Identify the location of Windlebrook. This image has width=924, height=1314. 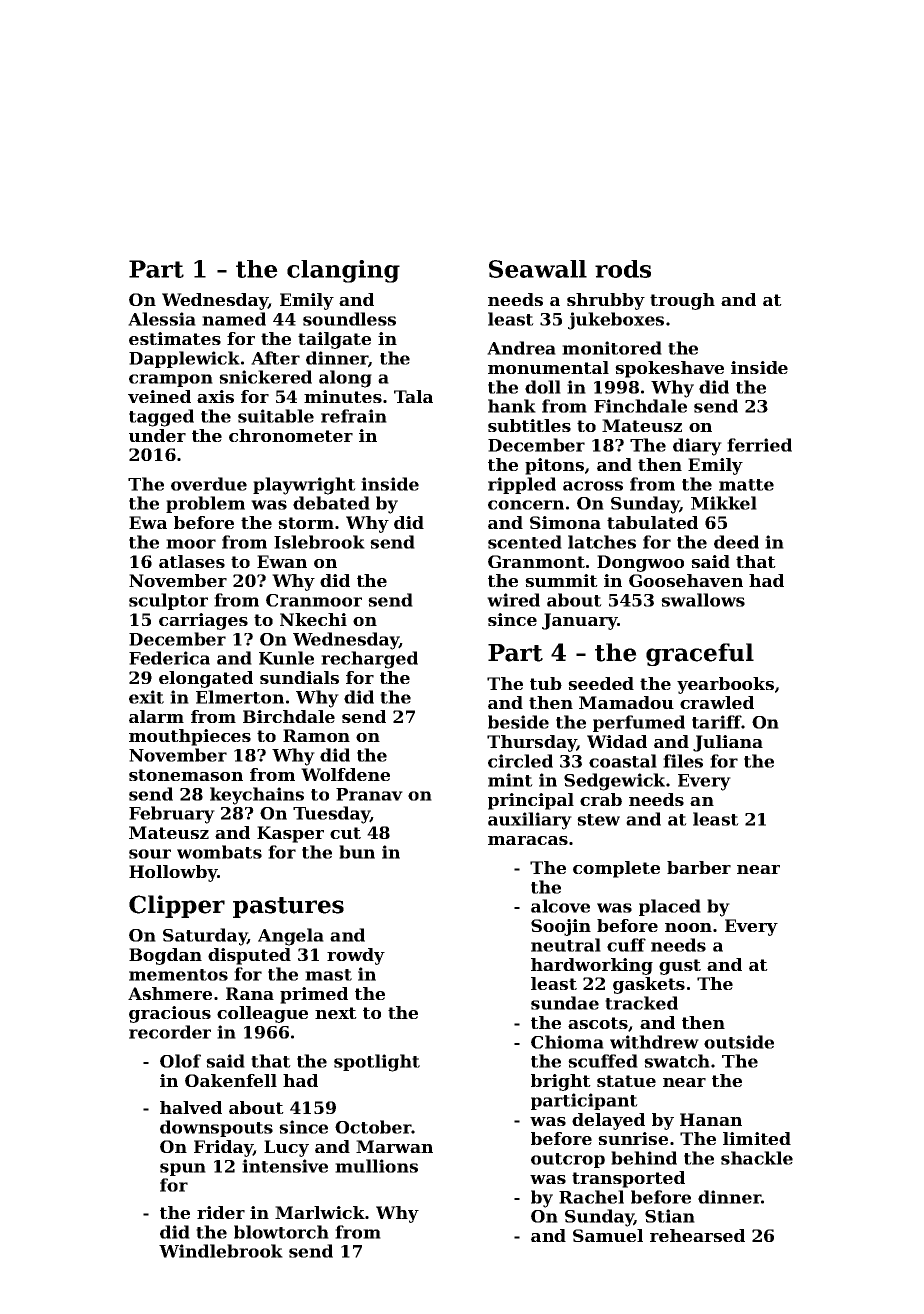
(221, 1251).
